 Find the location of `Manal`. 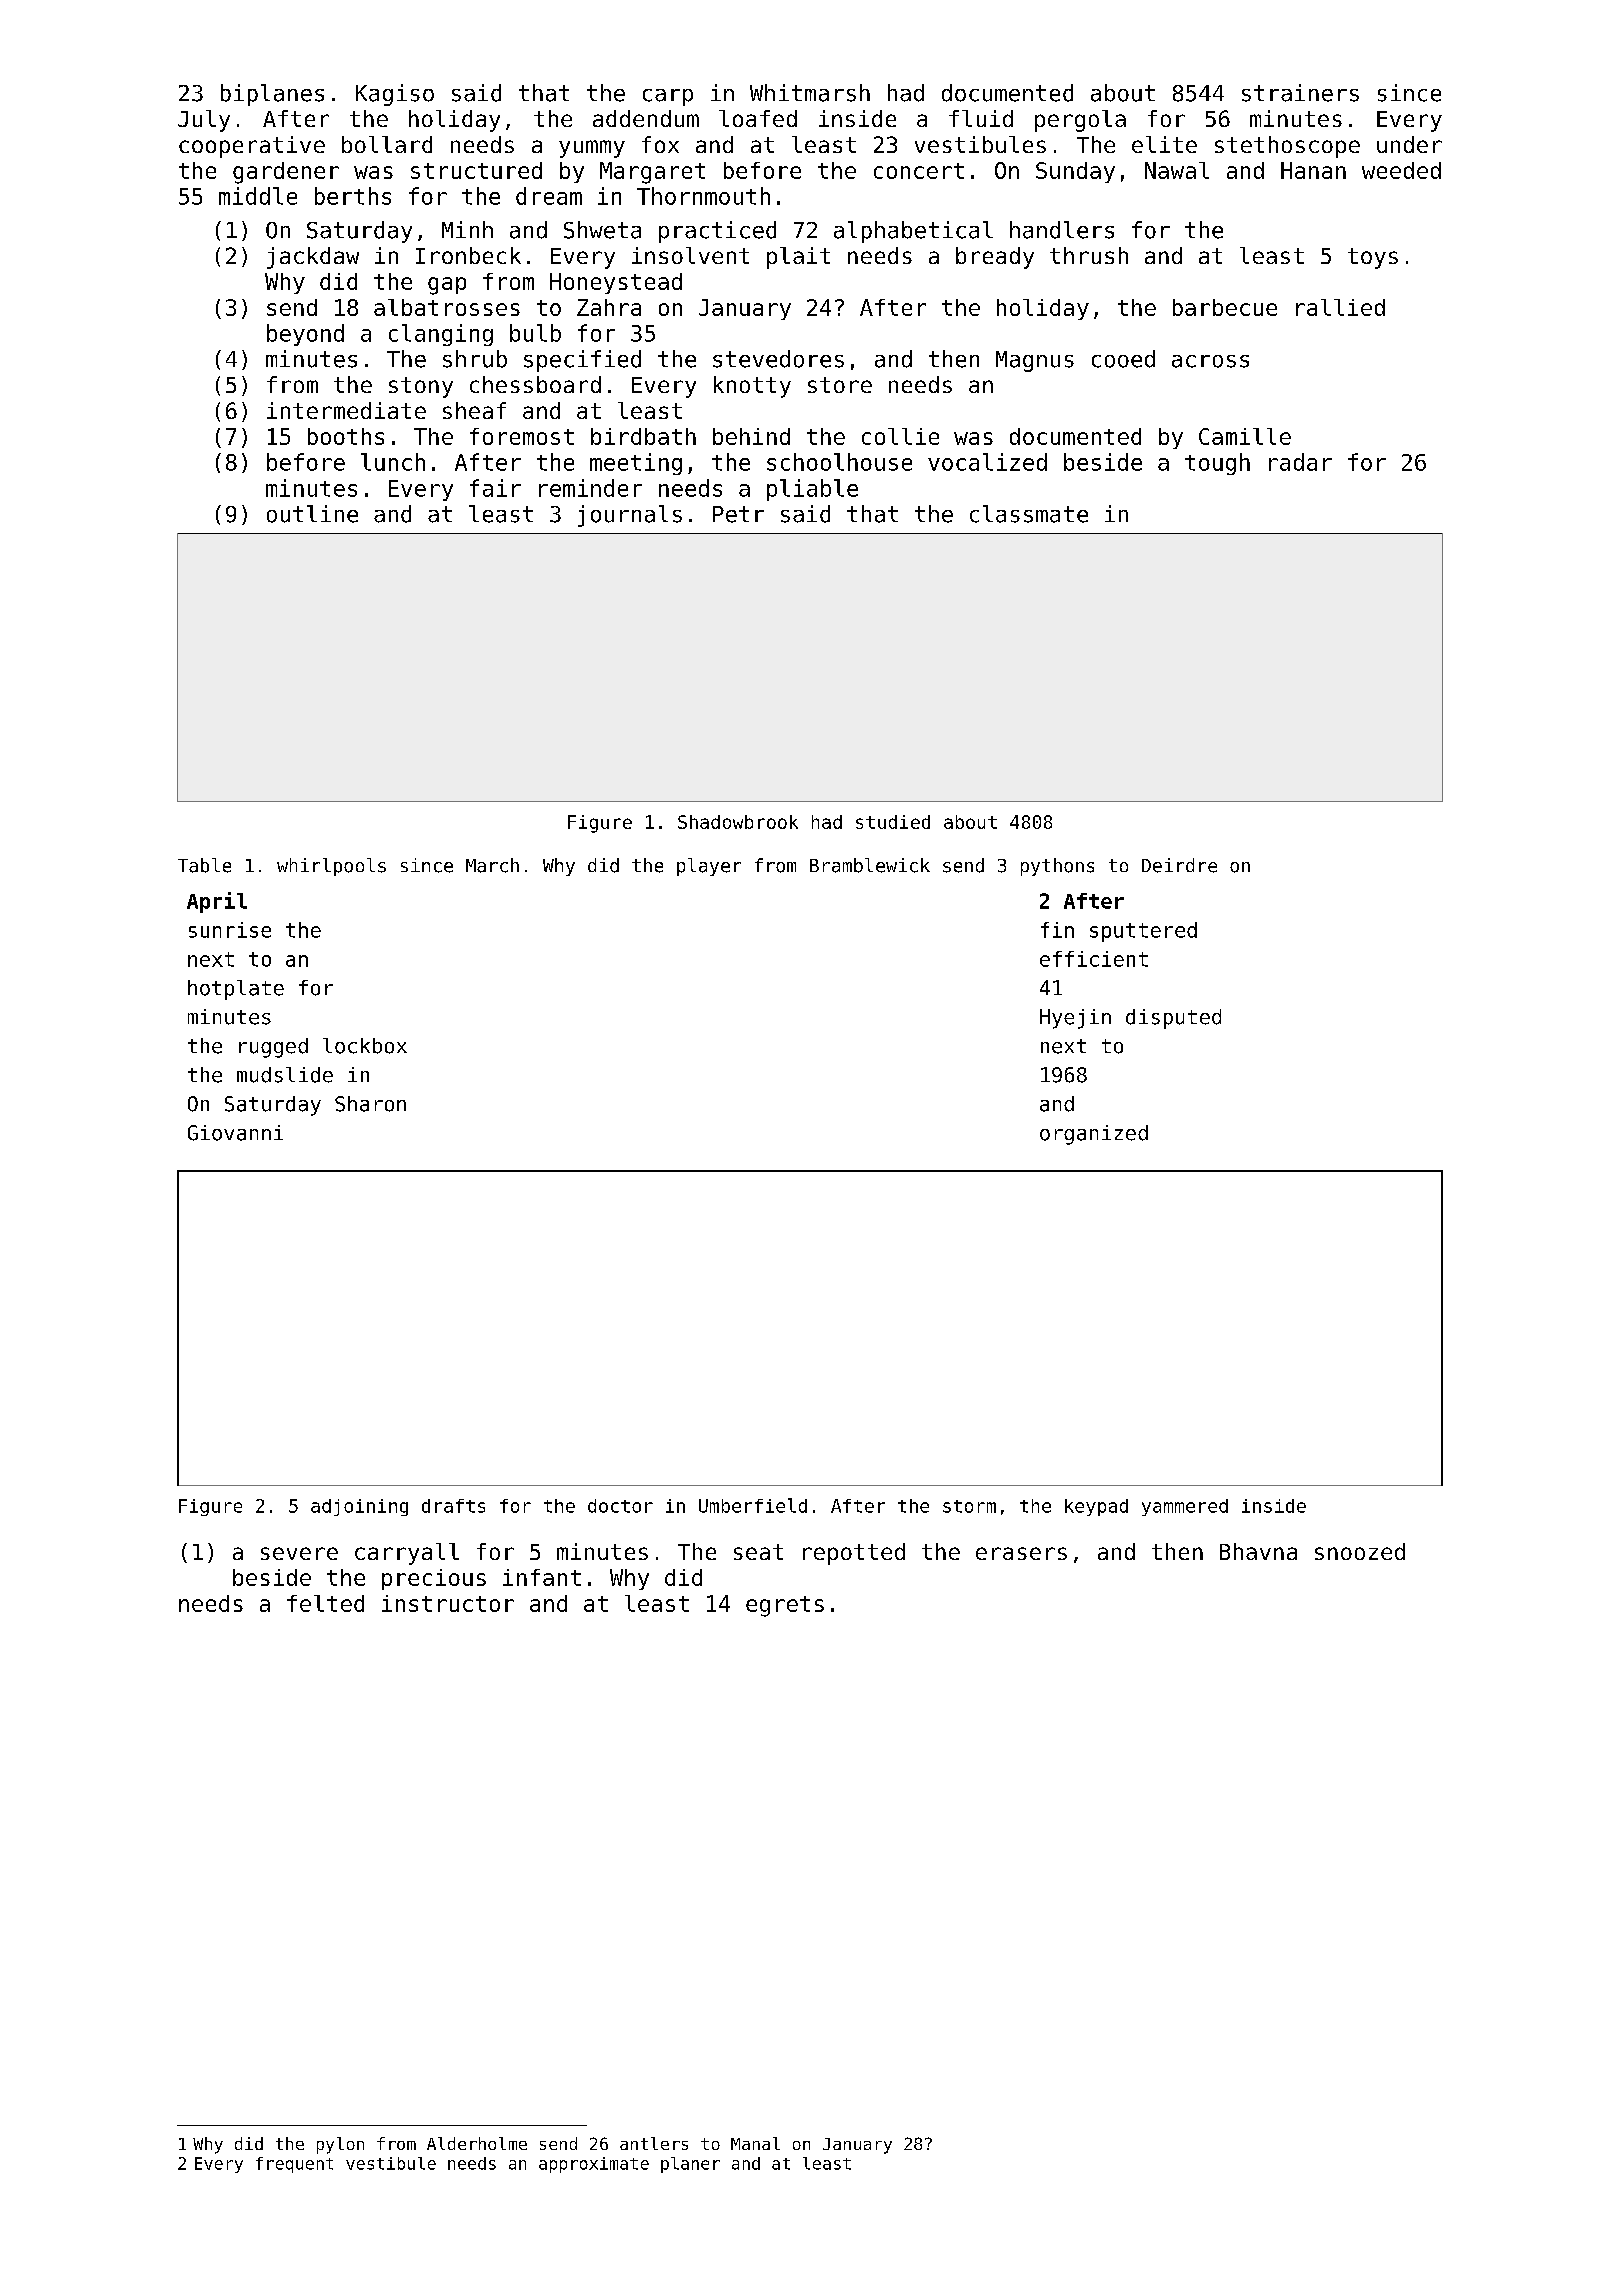

Manal is located at coordinates (755, 2143).
